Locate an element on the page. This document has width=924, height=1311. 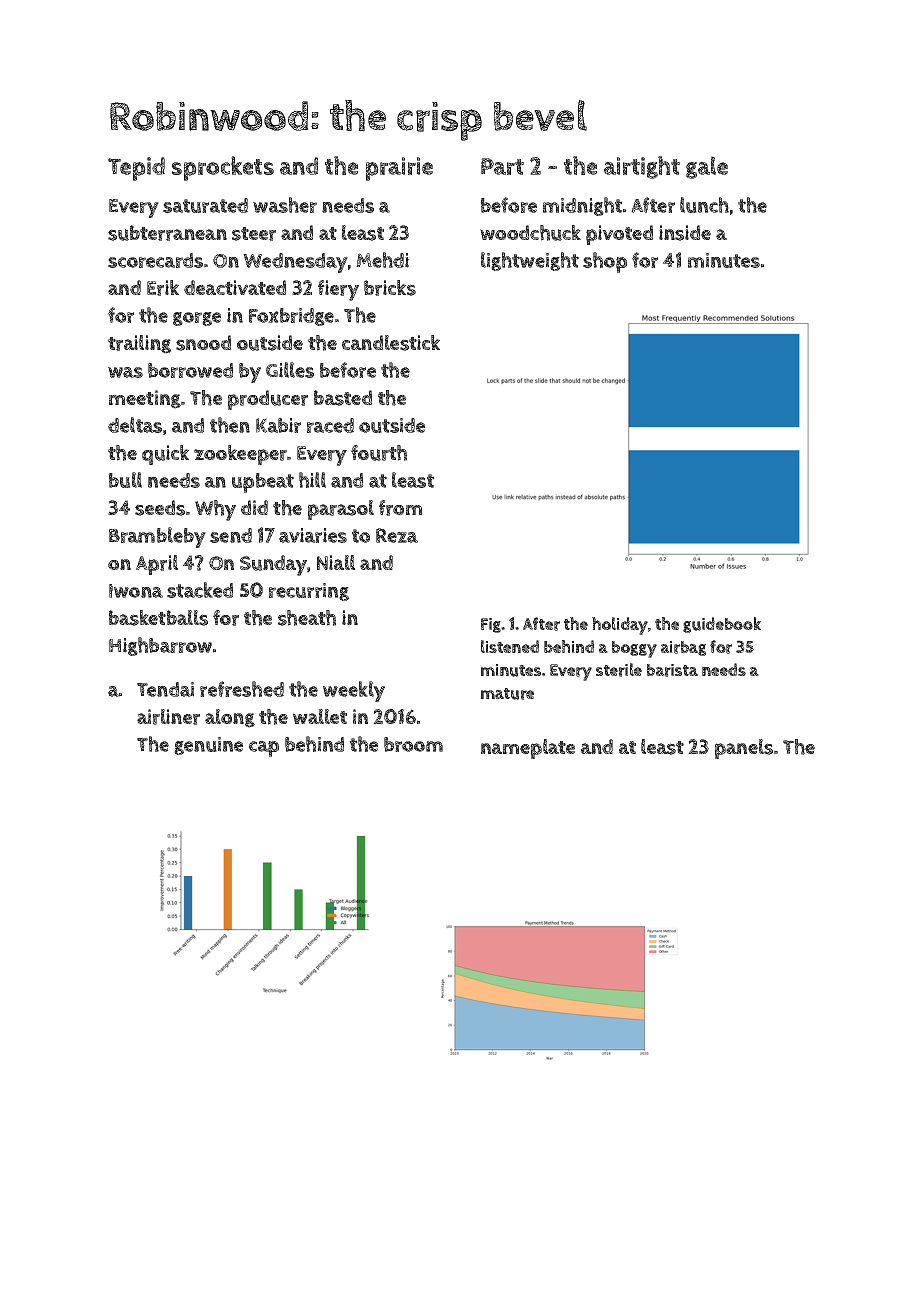
weekly is located at coordinates (354, 691).
